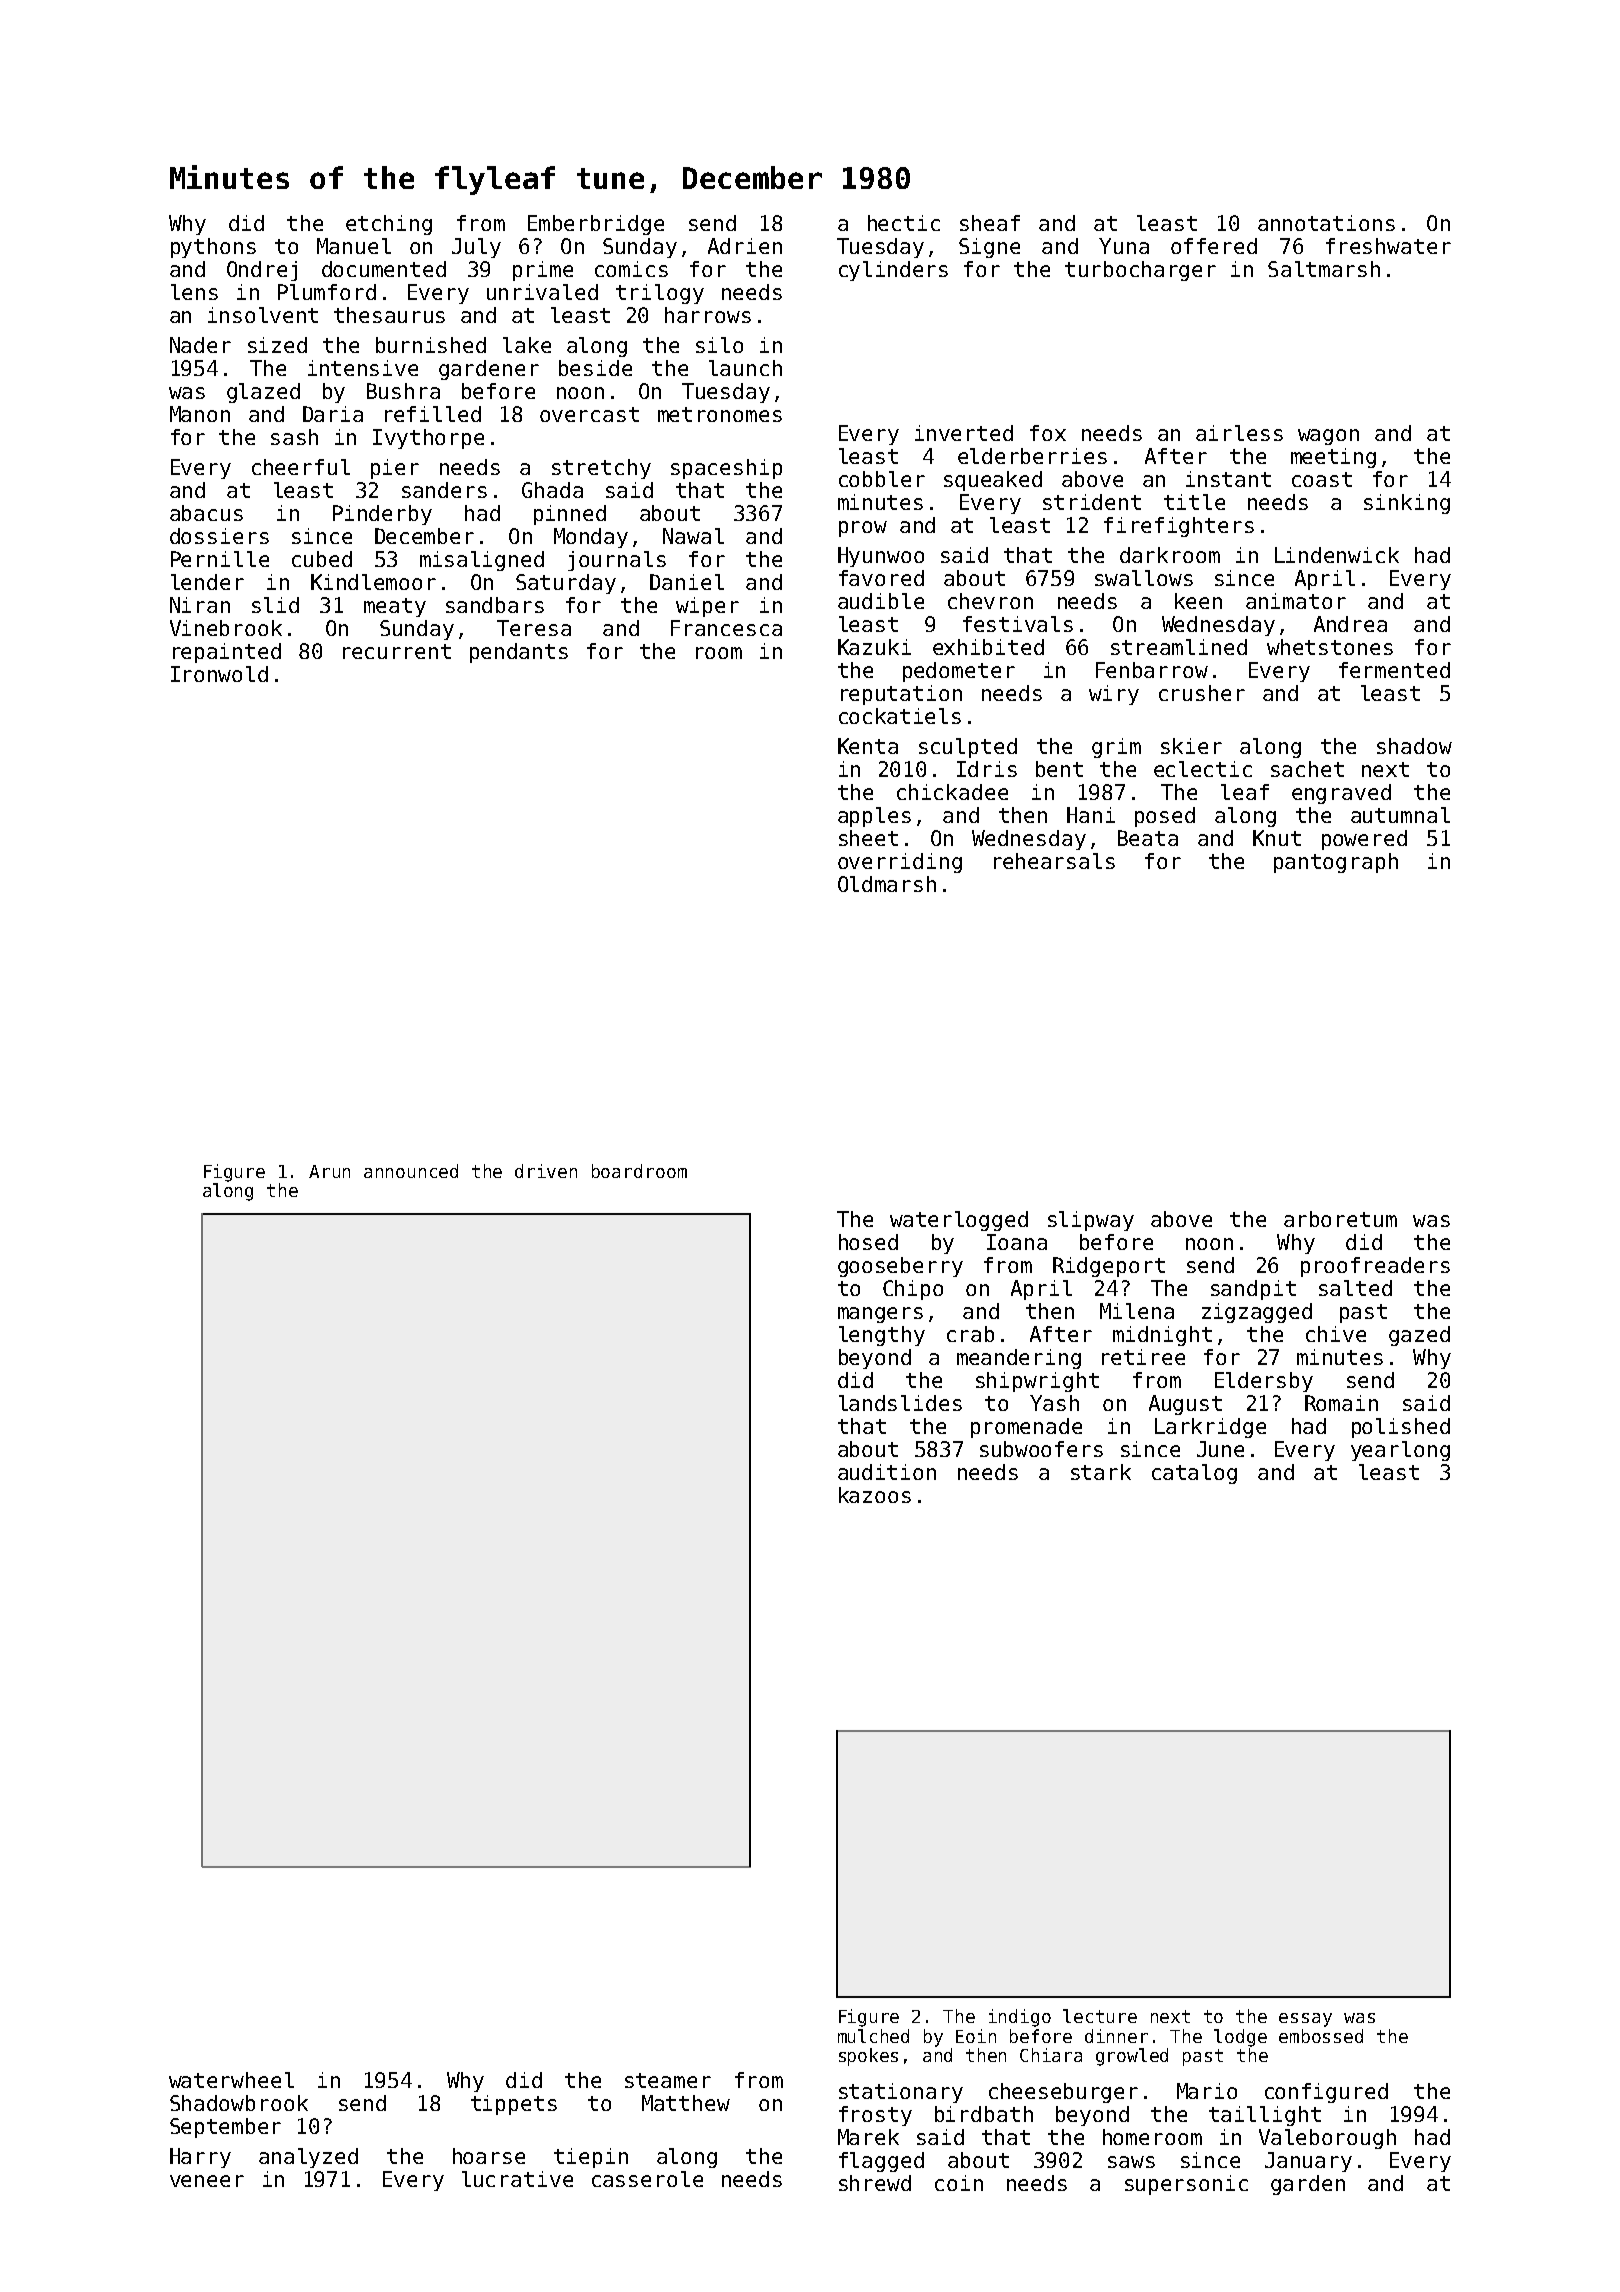 Image resolution: width=1620 pixels, height=2292 pixels. What do you see at coordinates (1400, 815) in the document?
I see `autumnal` at bounding box center [1400, 815].
